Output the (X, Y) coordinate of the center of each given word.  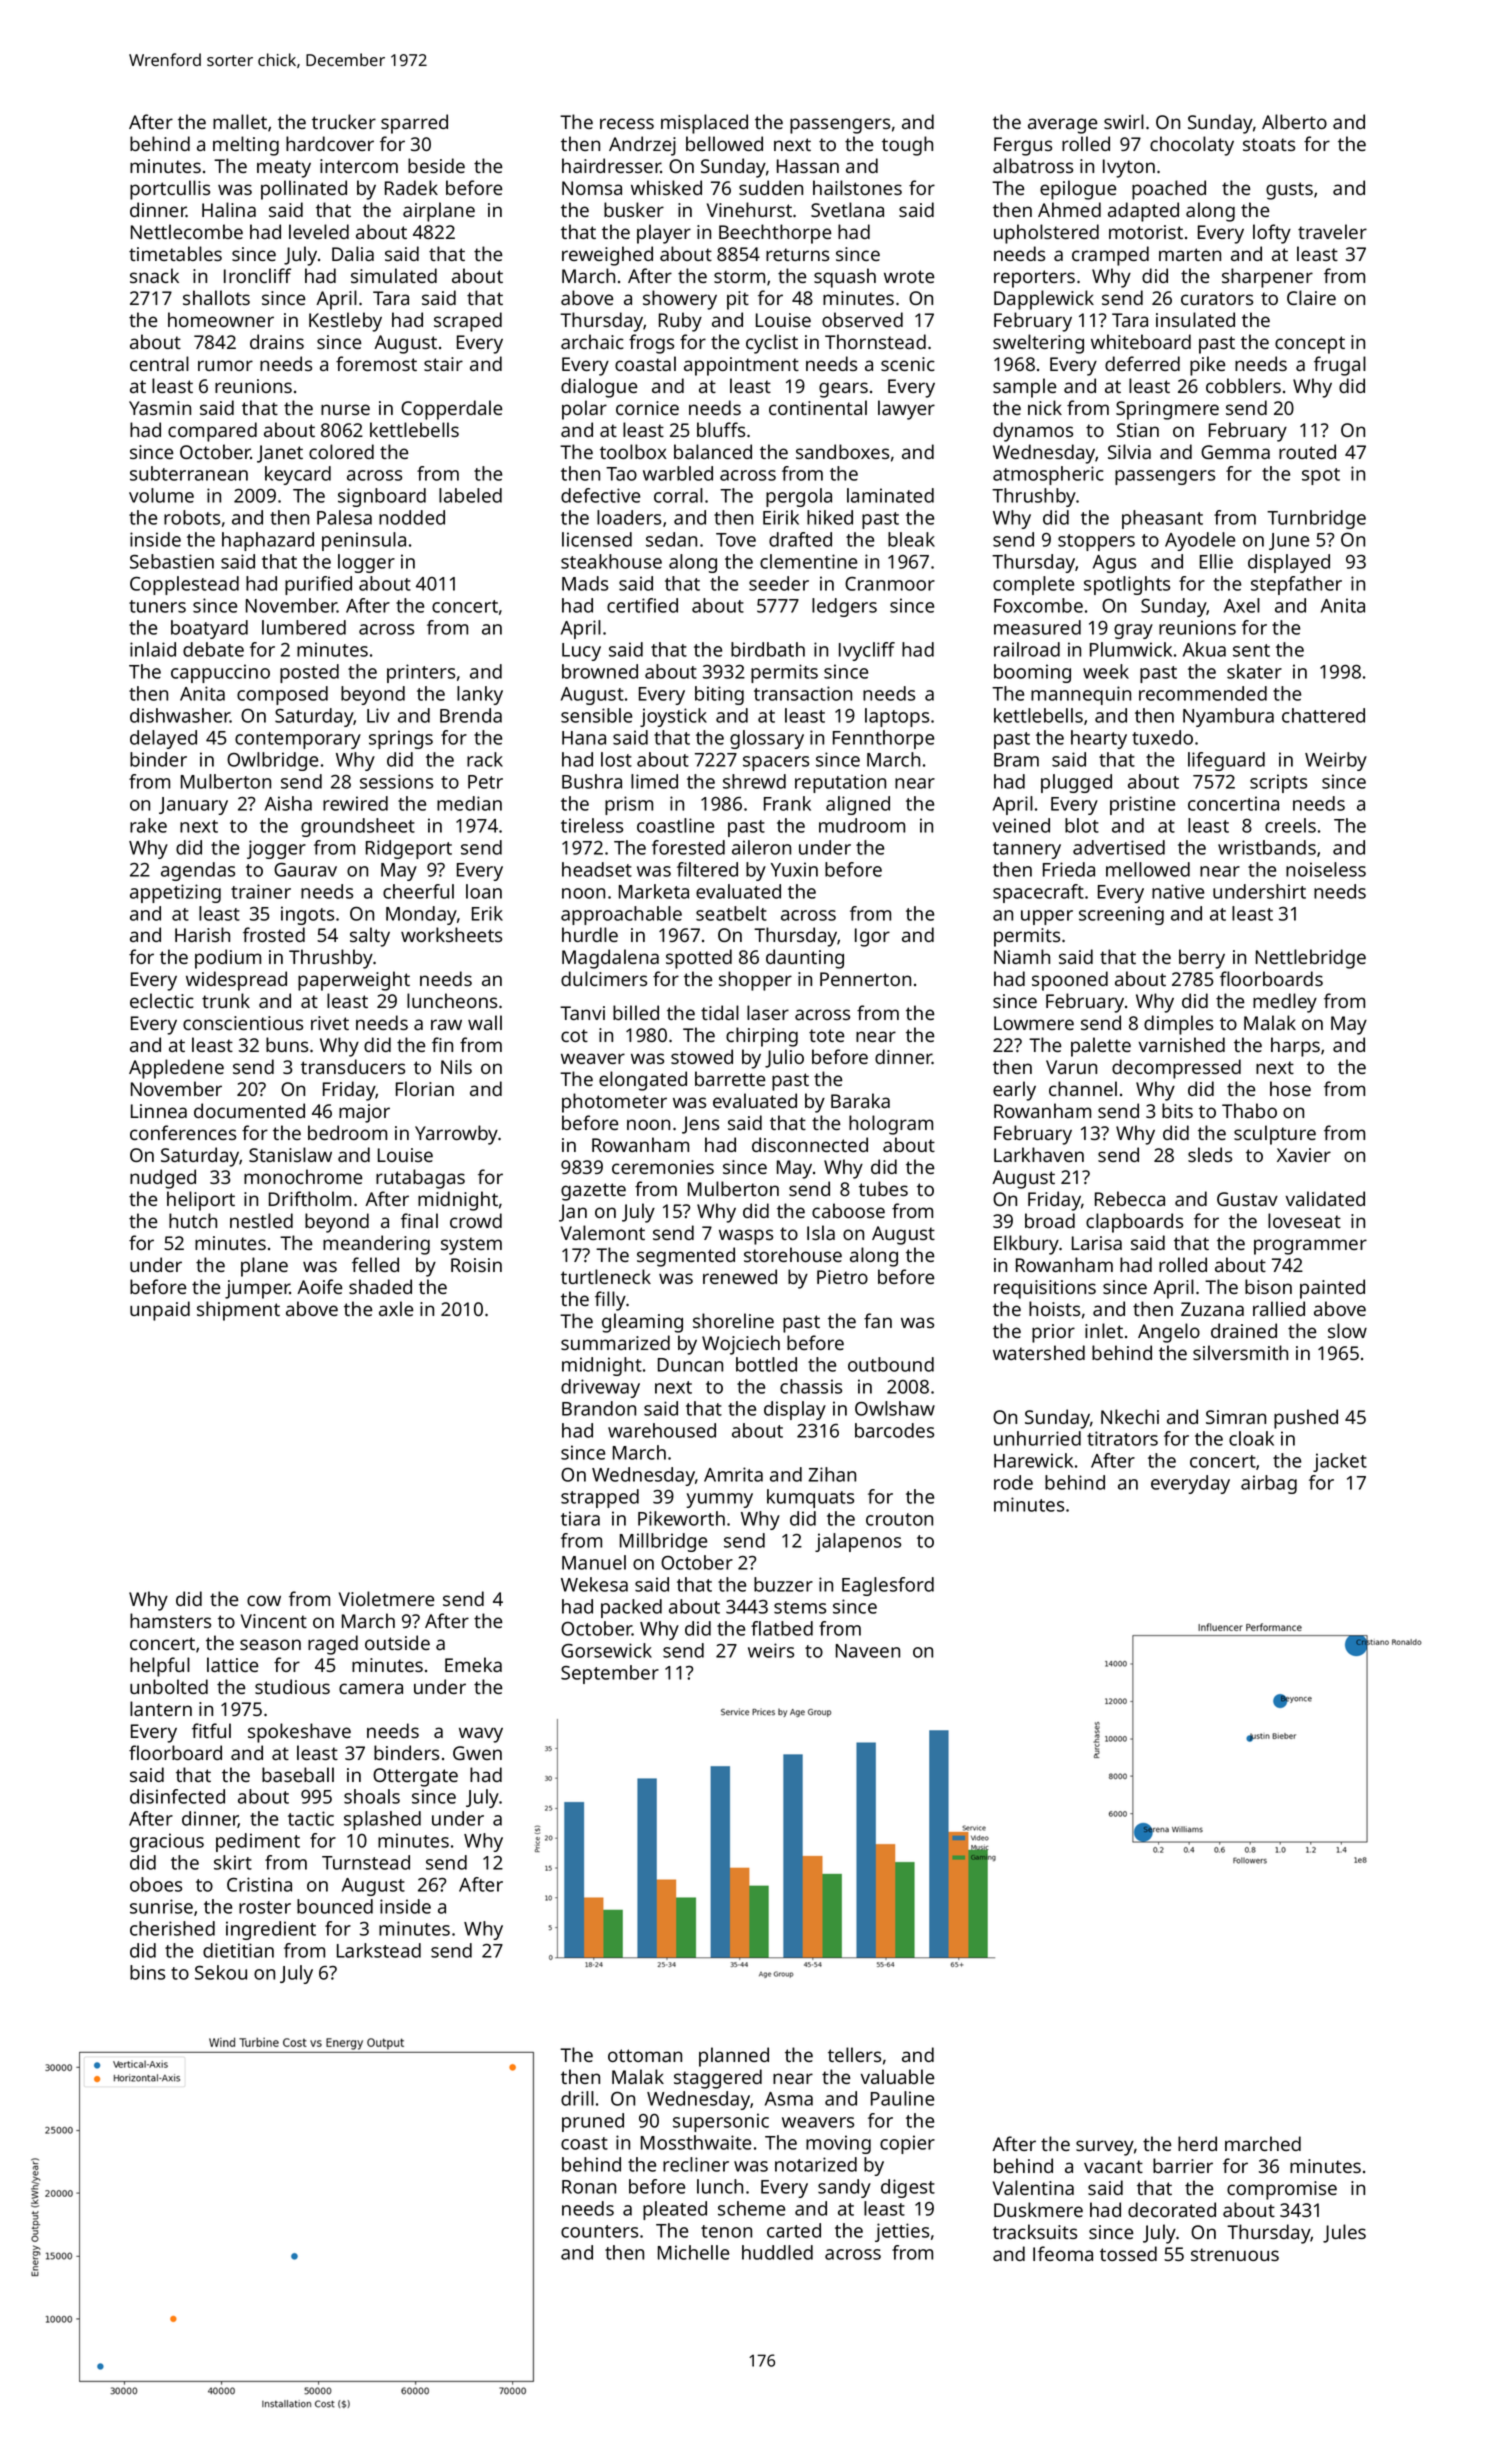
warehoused (662, 1430)
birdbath (768, 649)
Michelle (693, 2252)
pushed (1306, 1419)
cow (264, 1600)
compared (212, 432)
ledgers (844, 607)
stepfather (1296, 585)
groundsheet (358, 827)
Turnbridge (1316, 519)
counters (599, 2231)
